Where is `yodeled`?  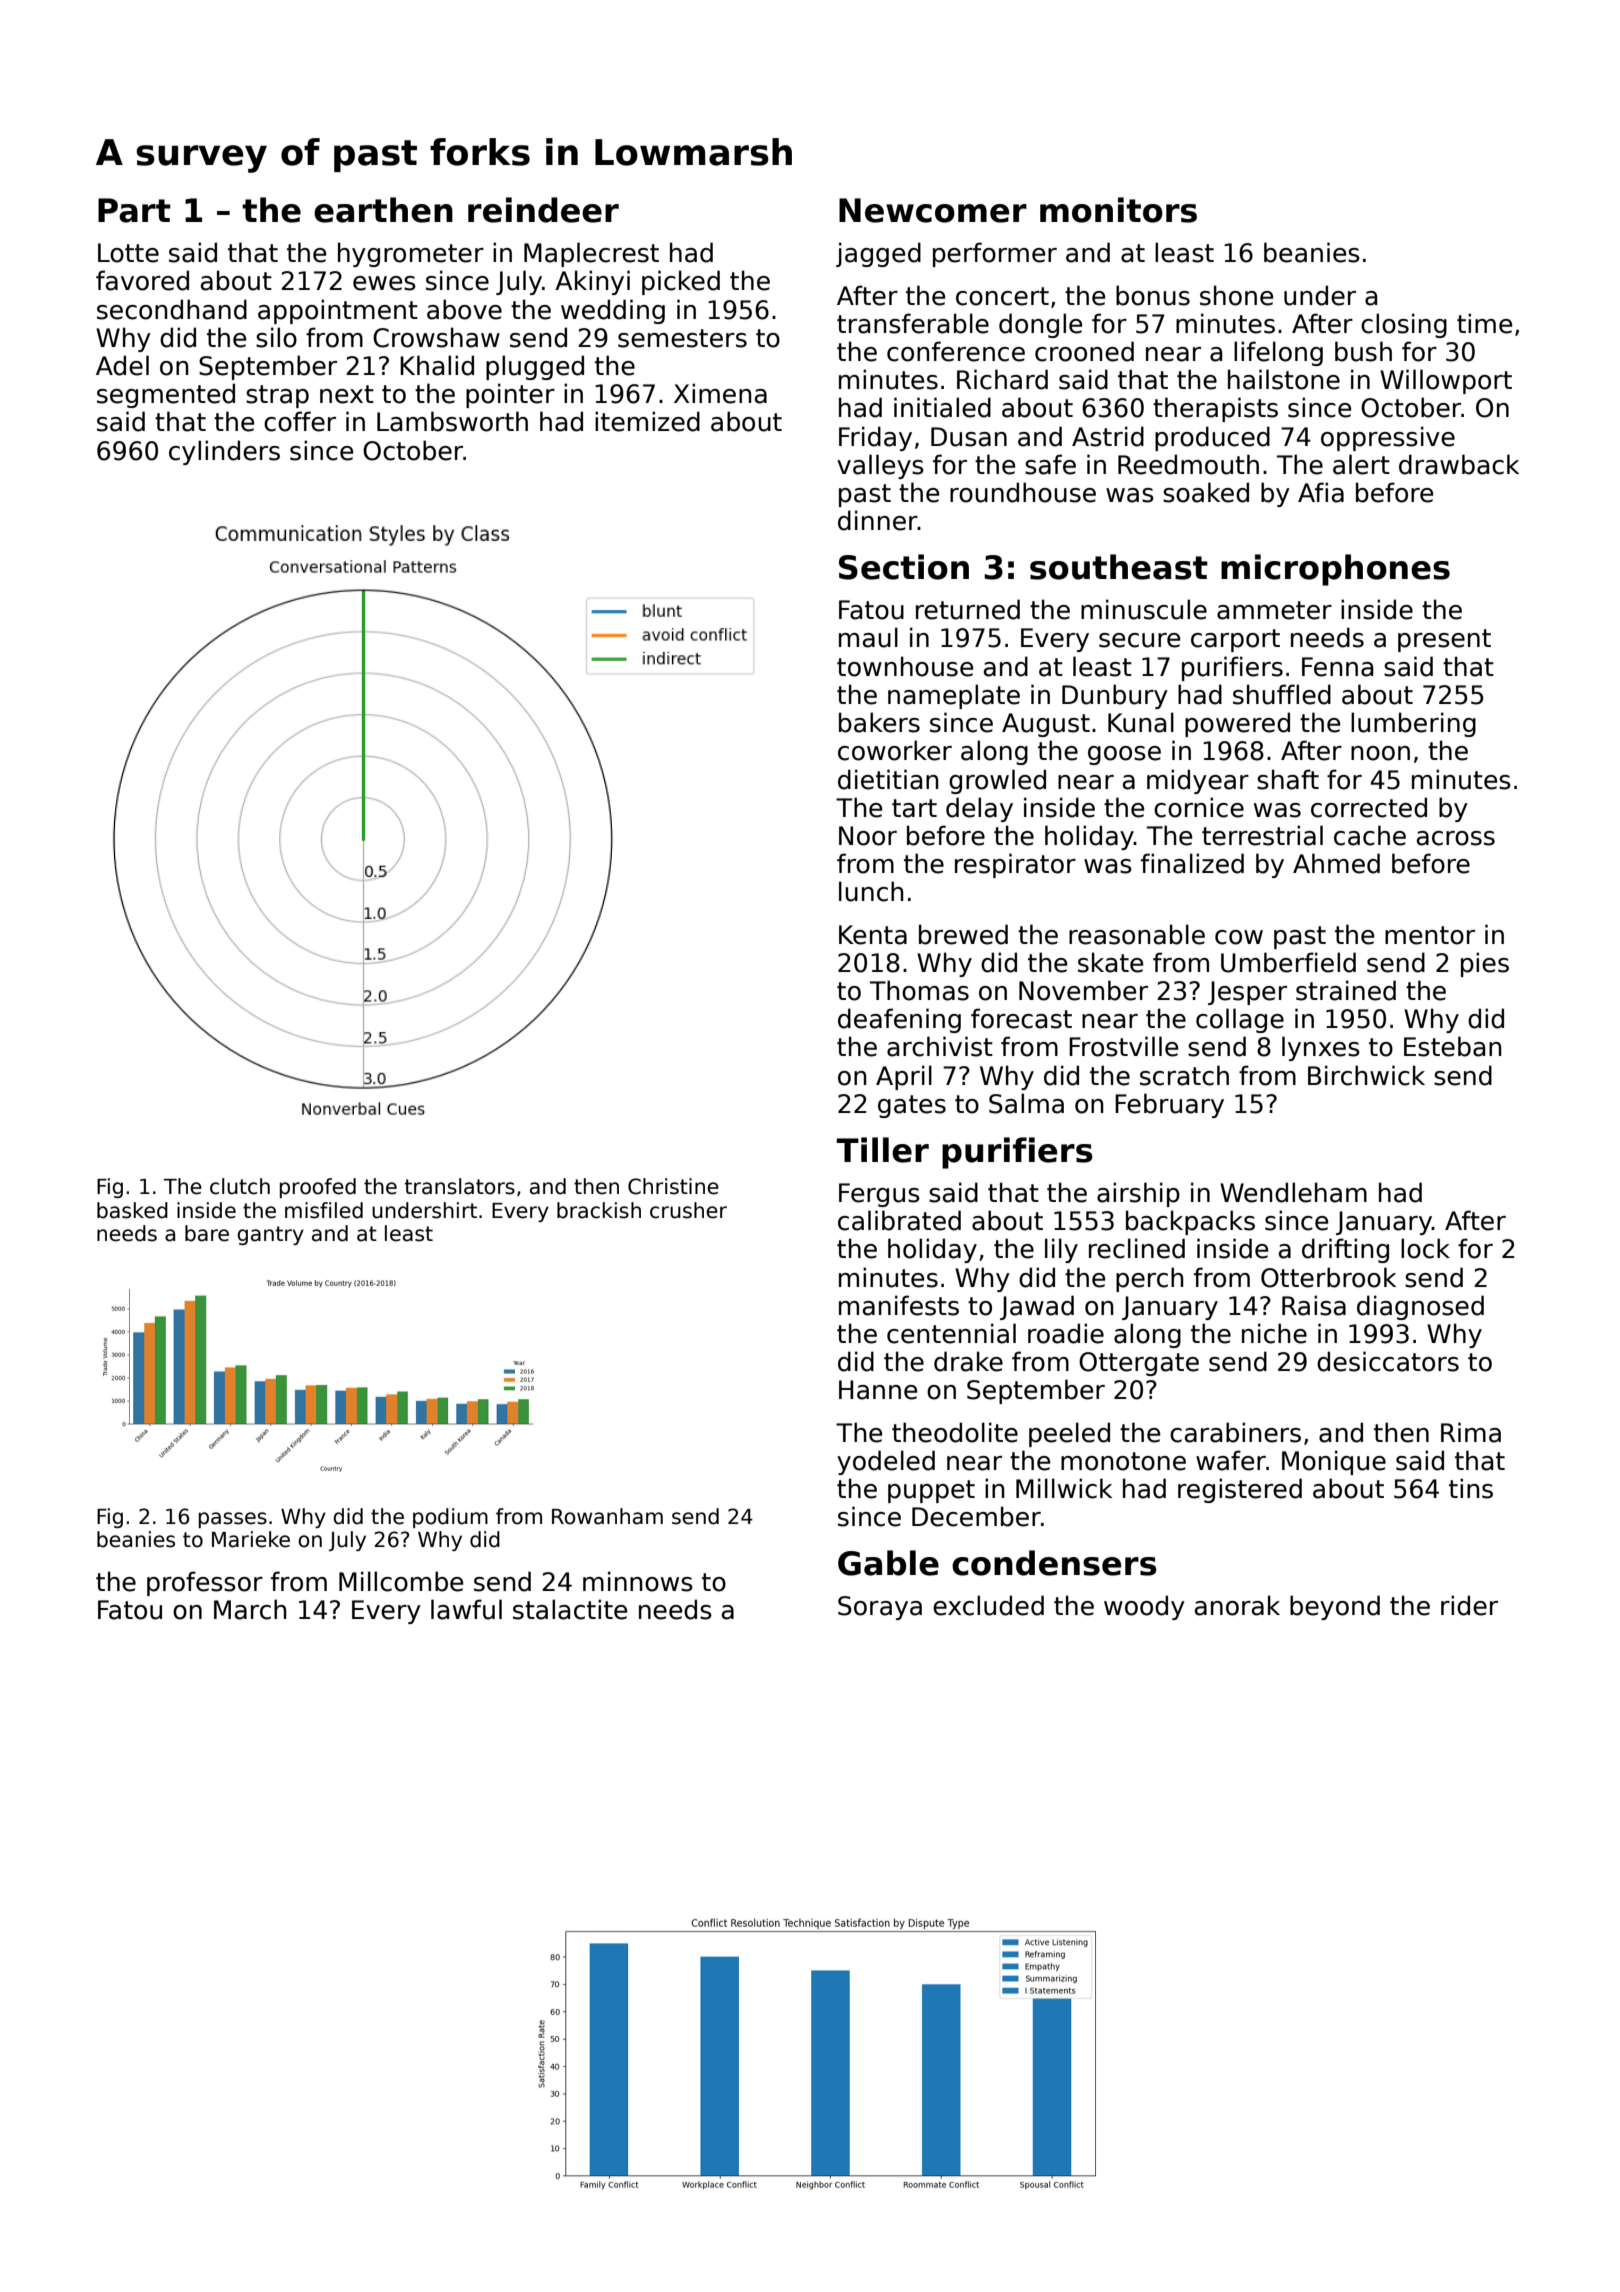 yodeled is located at coordinates (886, 1462).
